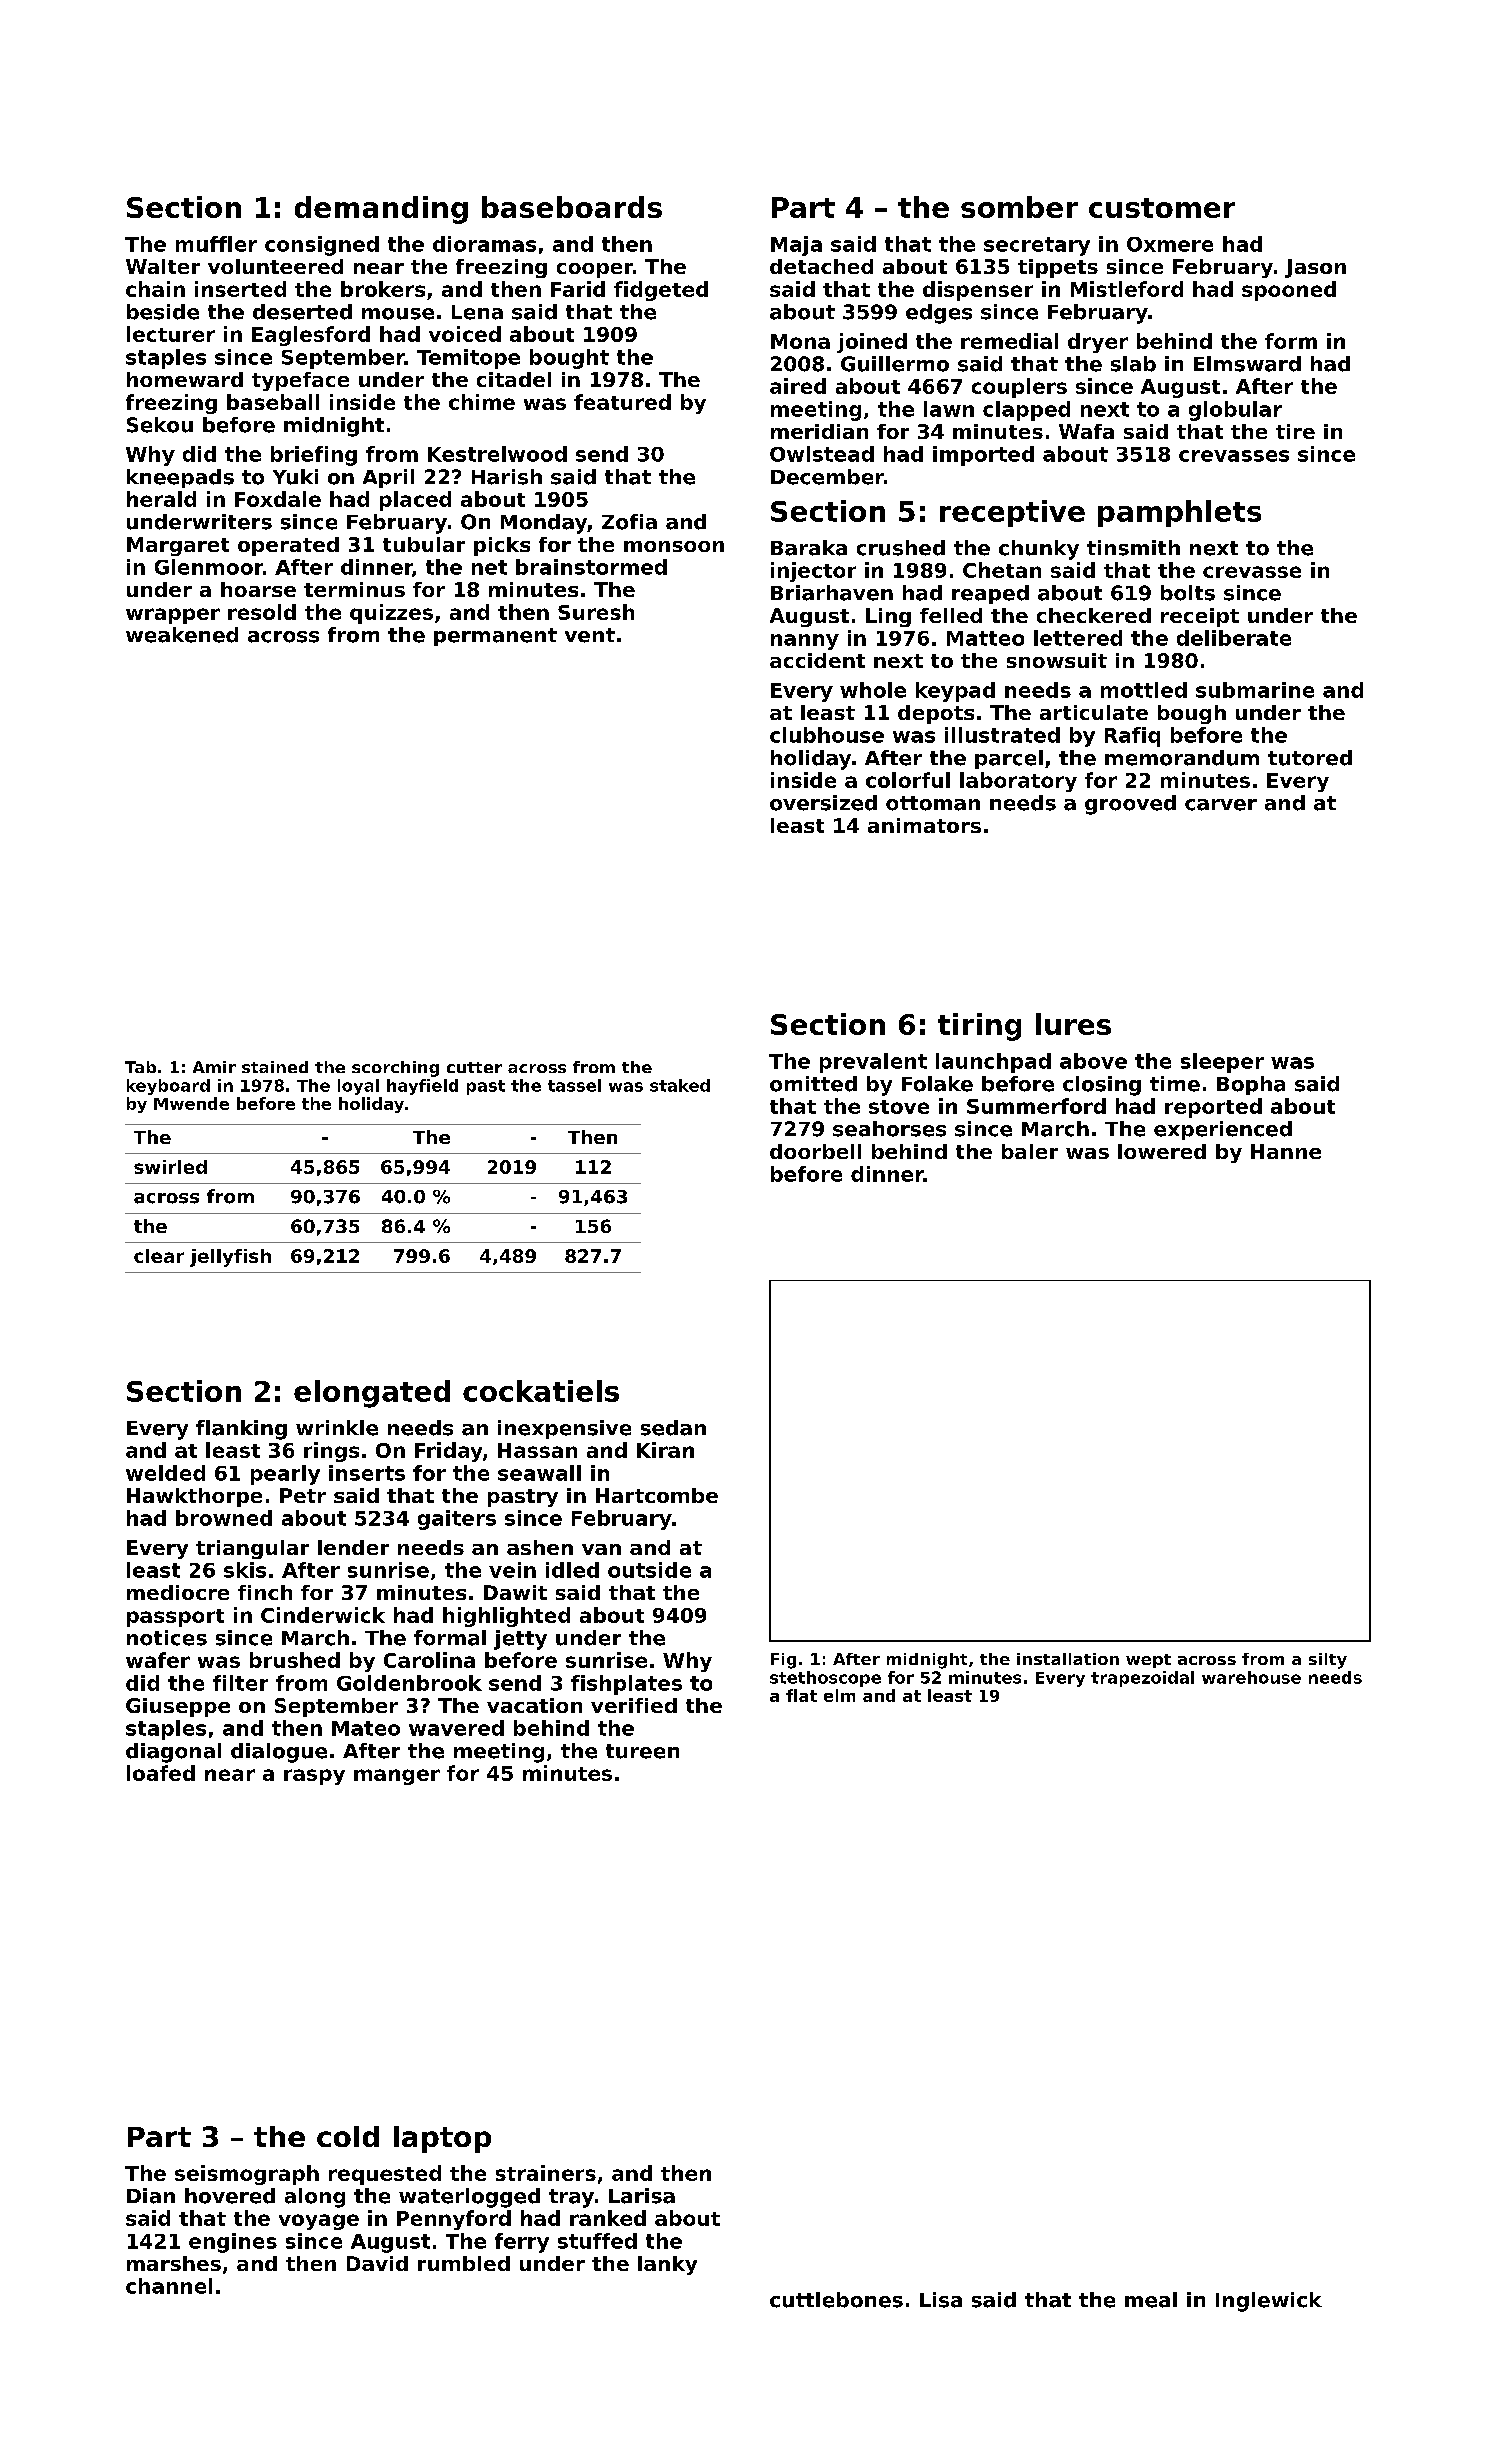 The height and width of the page is (2464, 1496). I want to click on tassel, so click(574, 1085).
